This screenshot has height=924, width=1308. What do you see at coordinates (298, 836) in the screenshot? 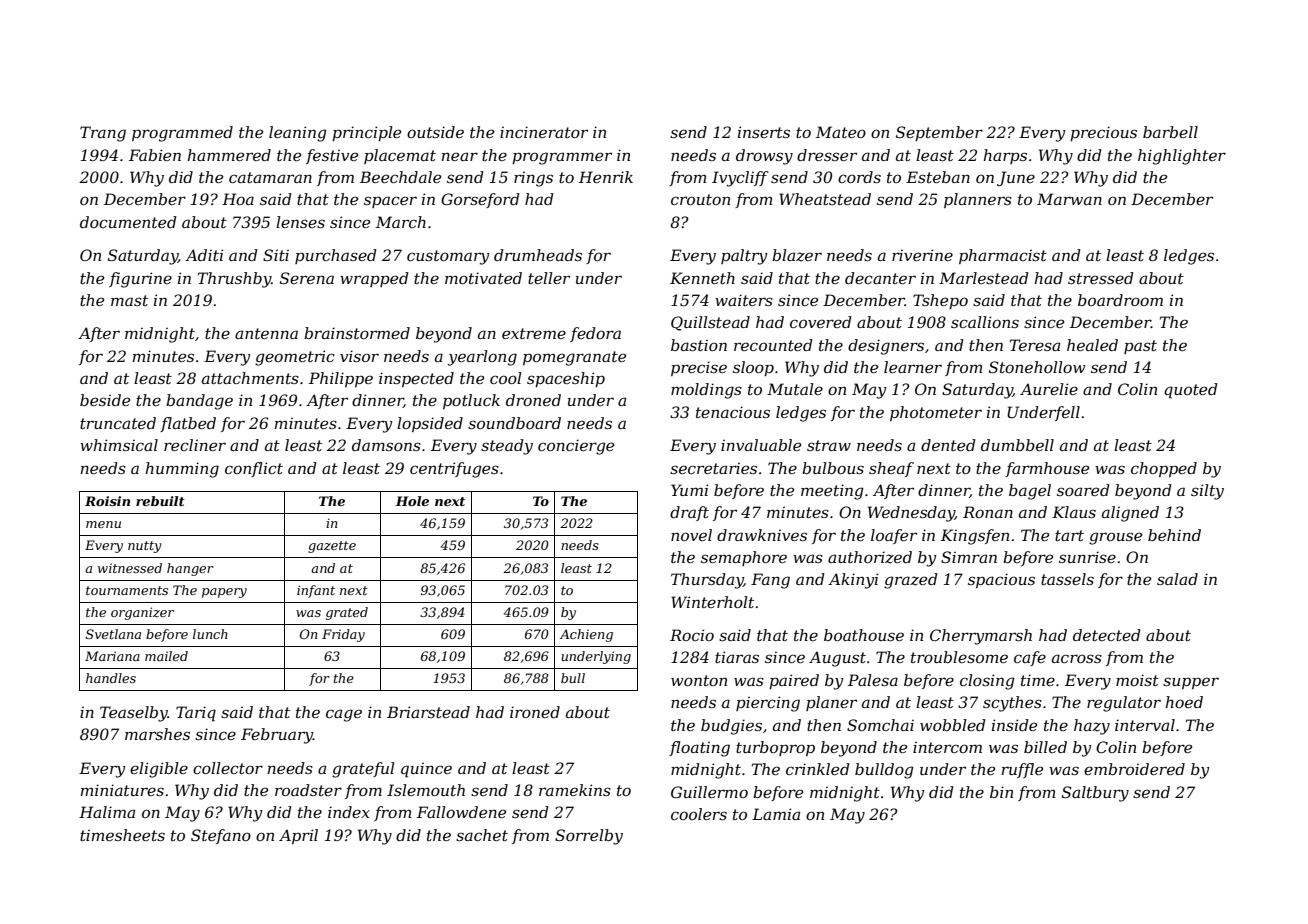
I see `April` at bounding box center [298, 836].
